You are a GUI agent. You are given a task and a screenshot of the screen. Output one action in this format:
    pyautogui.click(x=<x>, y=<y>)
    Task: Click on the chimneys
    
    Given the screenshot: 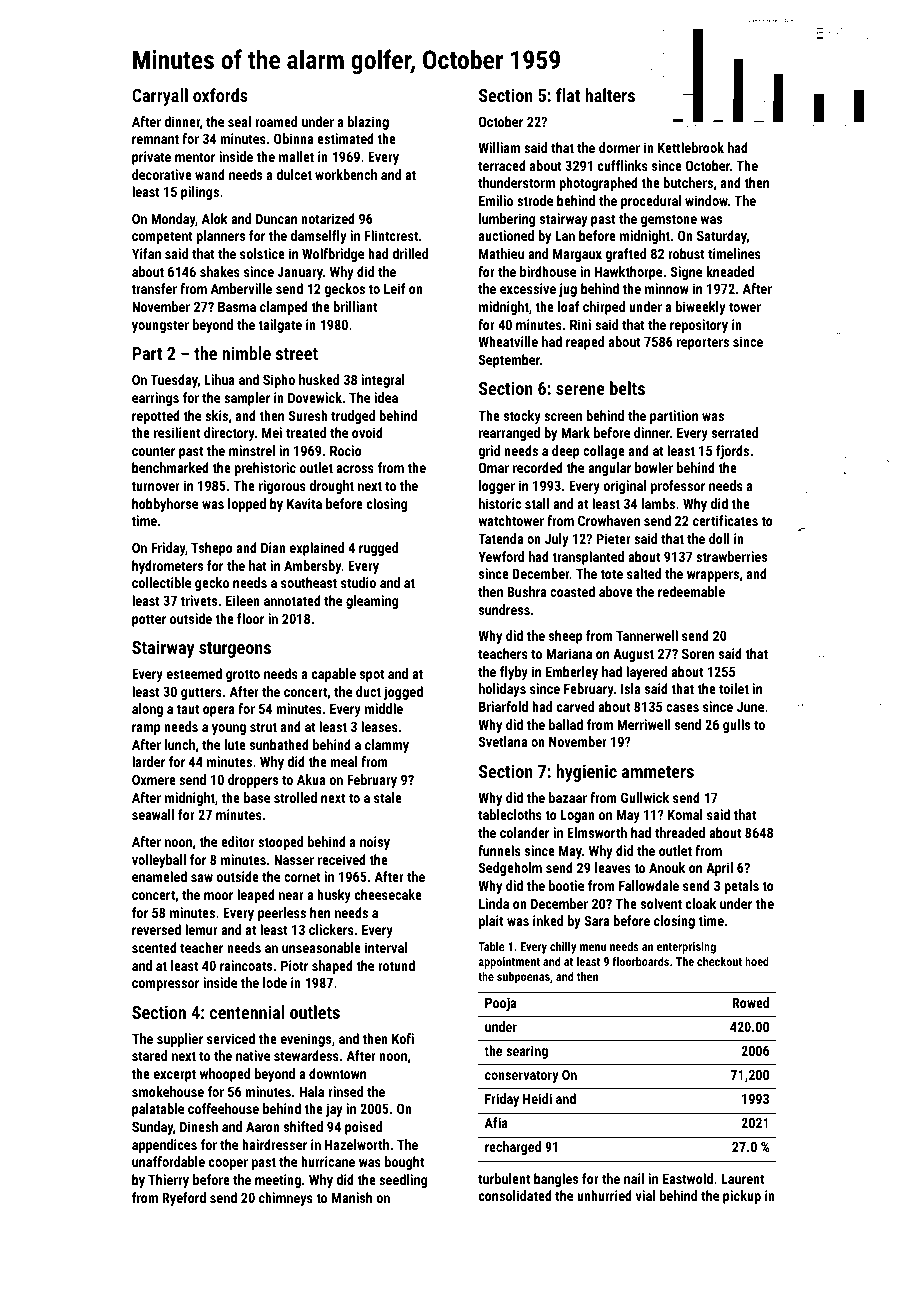 What is the action you would take?
    pyautogui.click(x=286, y=1199)
